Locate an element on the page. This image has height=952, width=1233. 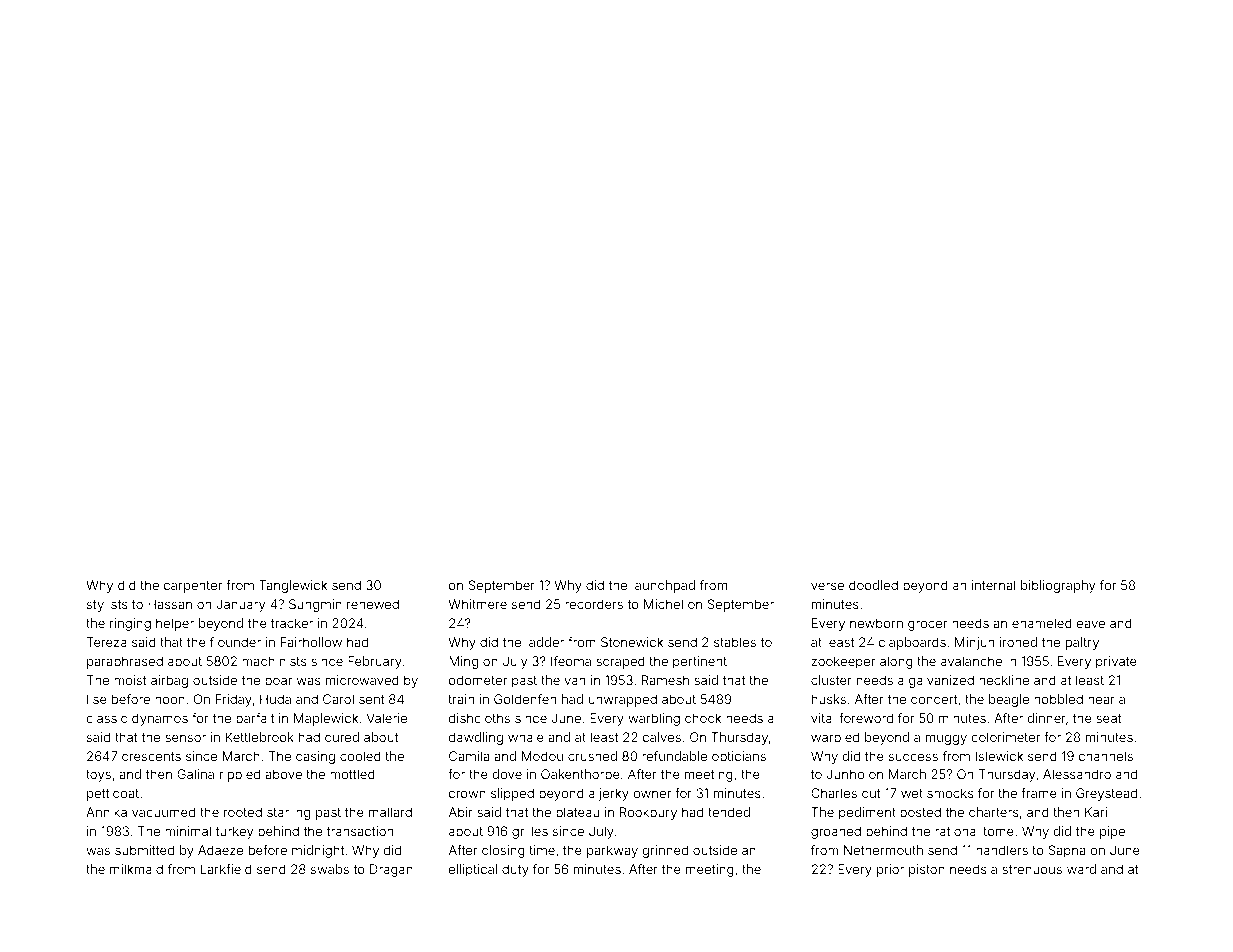
minimal is located at coordinates (188, 831).
